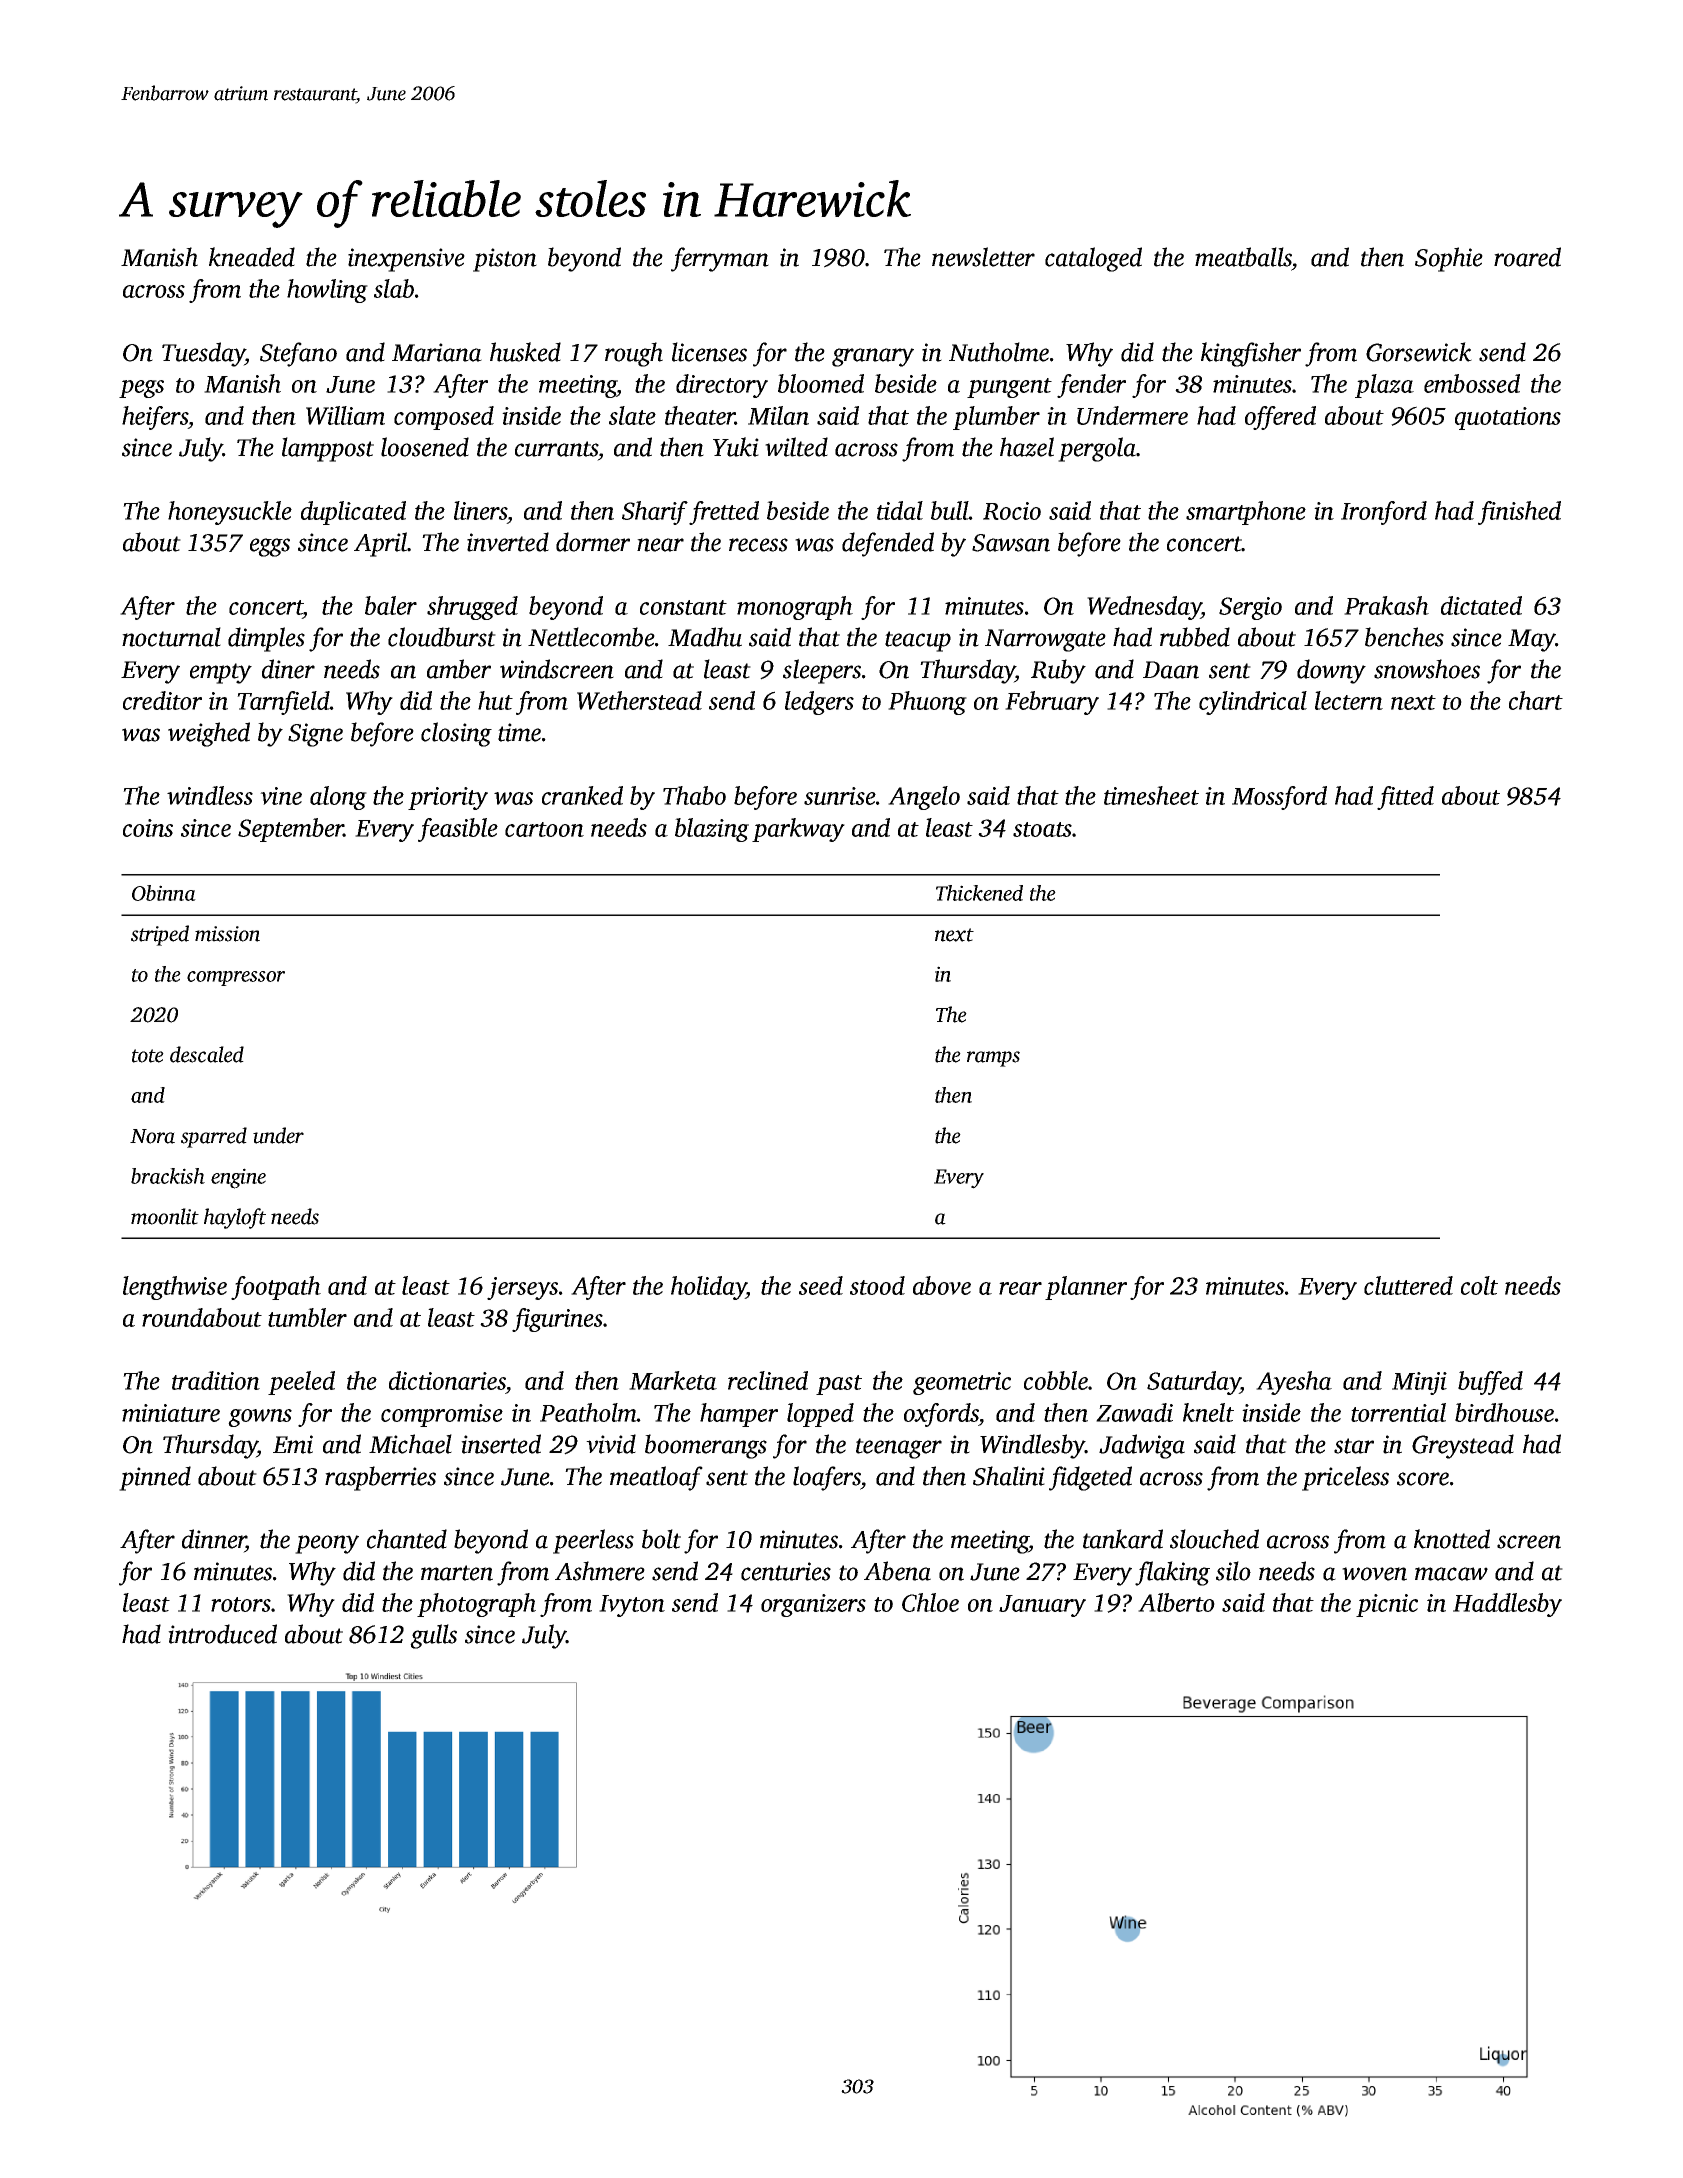 Image resolution: width=1683 pixels, height=2178 pixels. Describe the element at coordinates (1250, 608) in the document. I see `Sergio` at that location.
